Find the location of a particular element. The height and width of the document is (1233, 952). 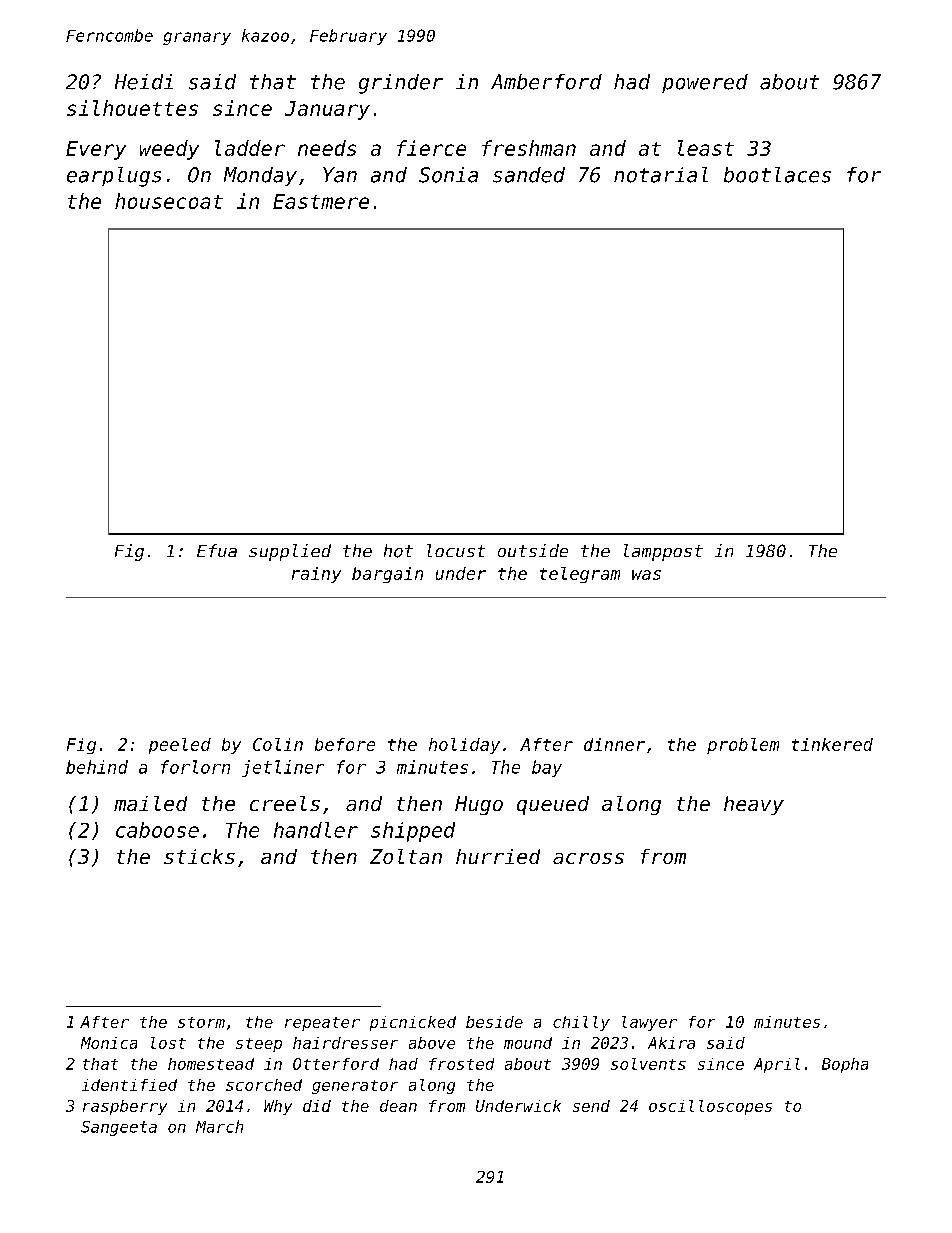

bargain is located at coordinates (387, 575).
